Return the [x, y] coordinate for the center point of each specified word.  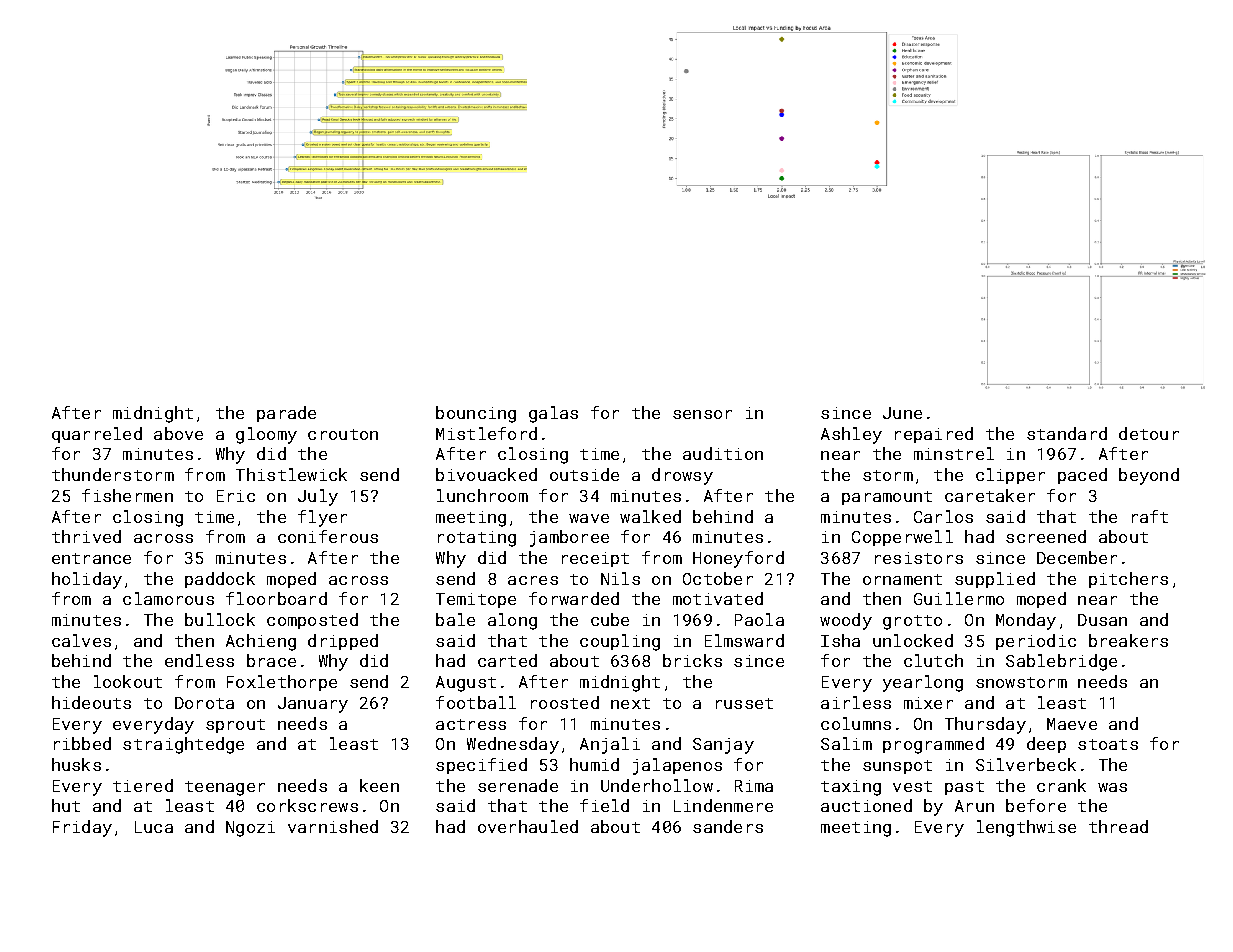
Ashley [851, 435]
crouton [343, 434]
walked [650, 516]
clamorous [168, 598]
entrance [91, 558]
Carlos [943, 516]
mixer [928, 703]
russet [744, 703]
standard [1067, 433]
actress [471, 724]
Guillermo [959, 598]
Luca [154, 827]
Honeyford [738, 559]
